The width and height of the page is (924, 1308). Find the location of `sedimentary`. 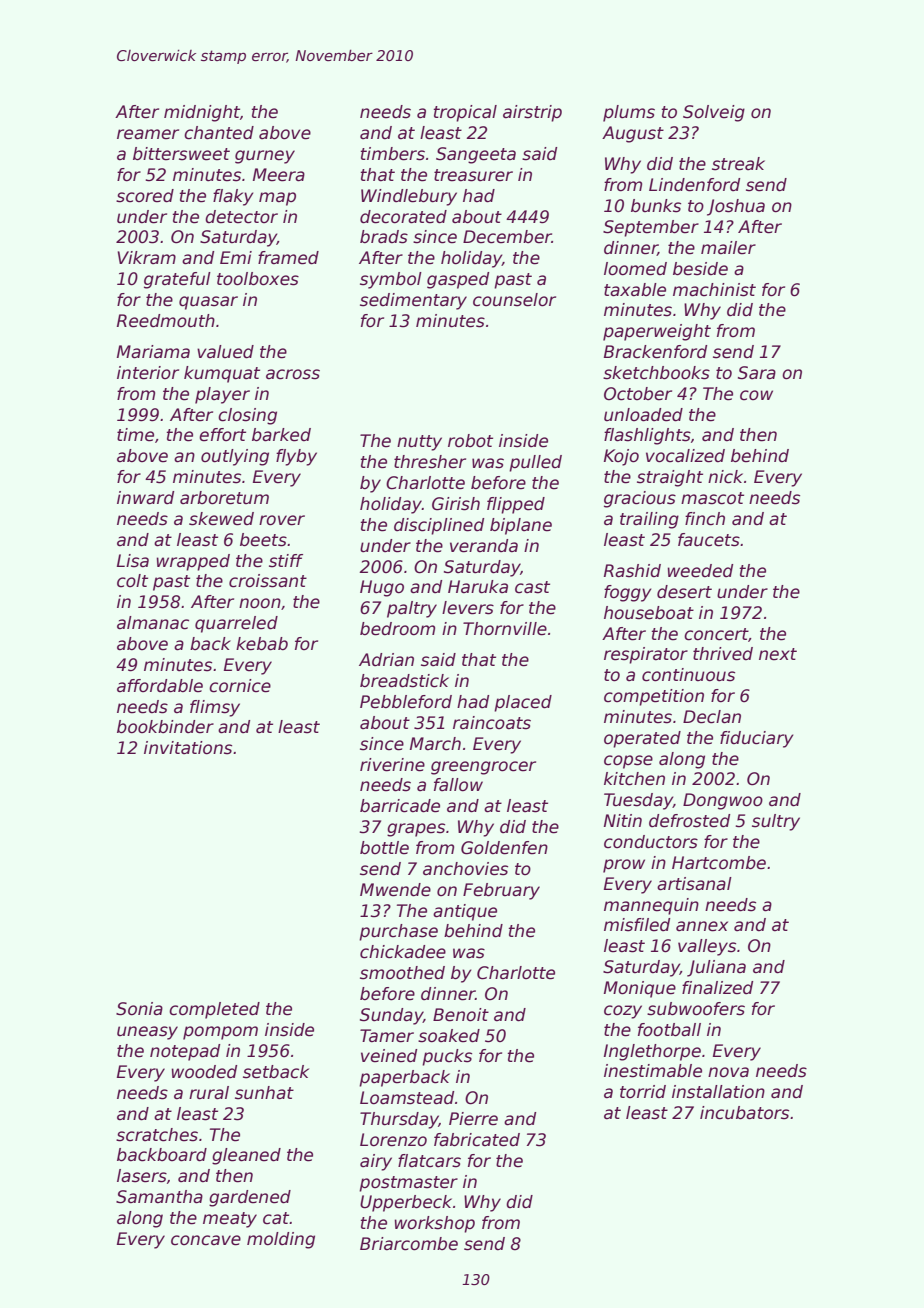

sedimentary is located at coordinates (413, 301).
